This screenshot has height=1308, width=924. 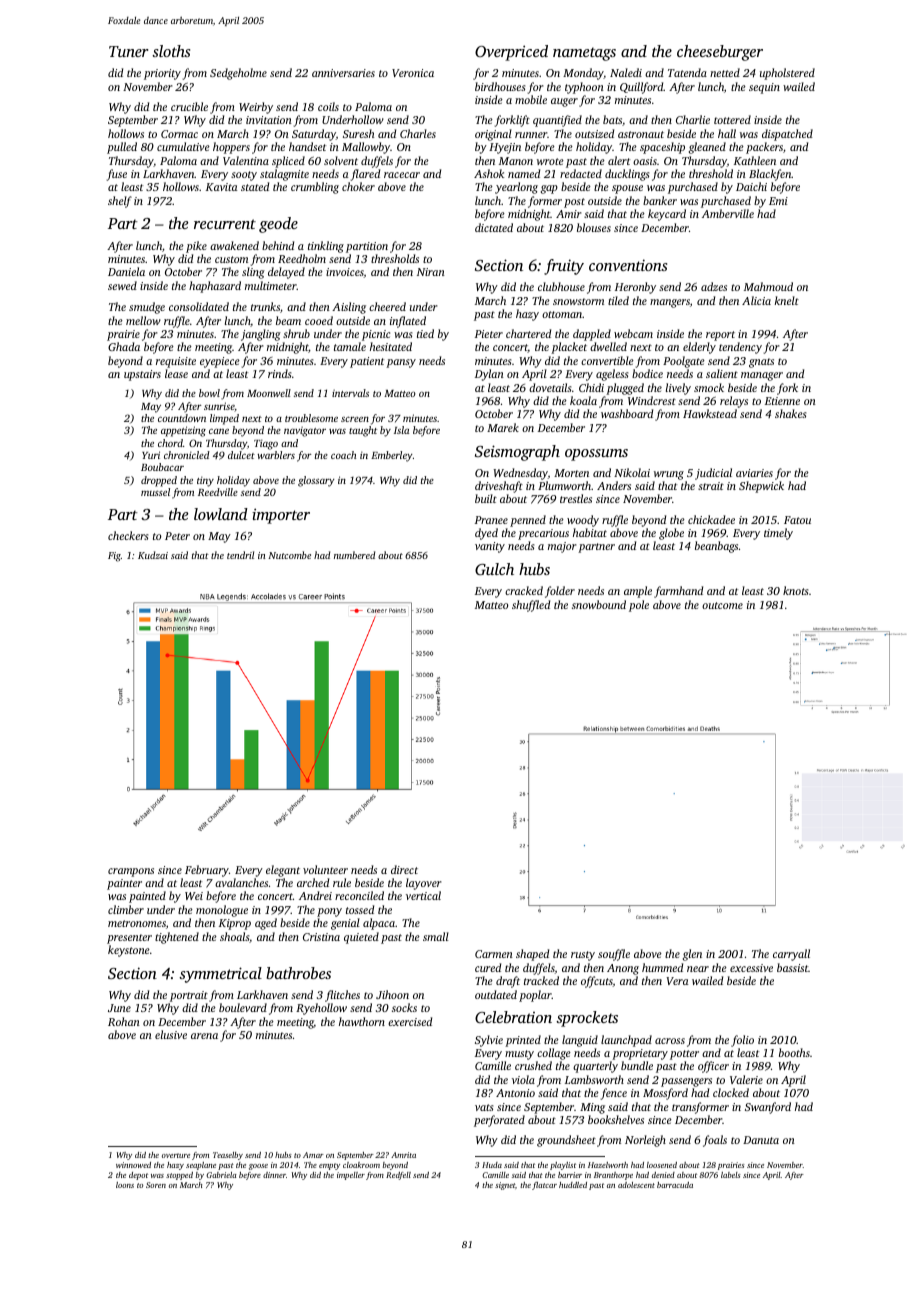 I want to click on Nutcombe, so click(x=289, y=555).
